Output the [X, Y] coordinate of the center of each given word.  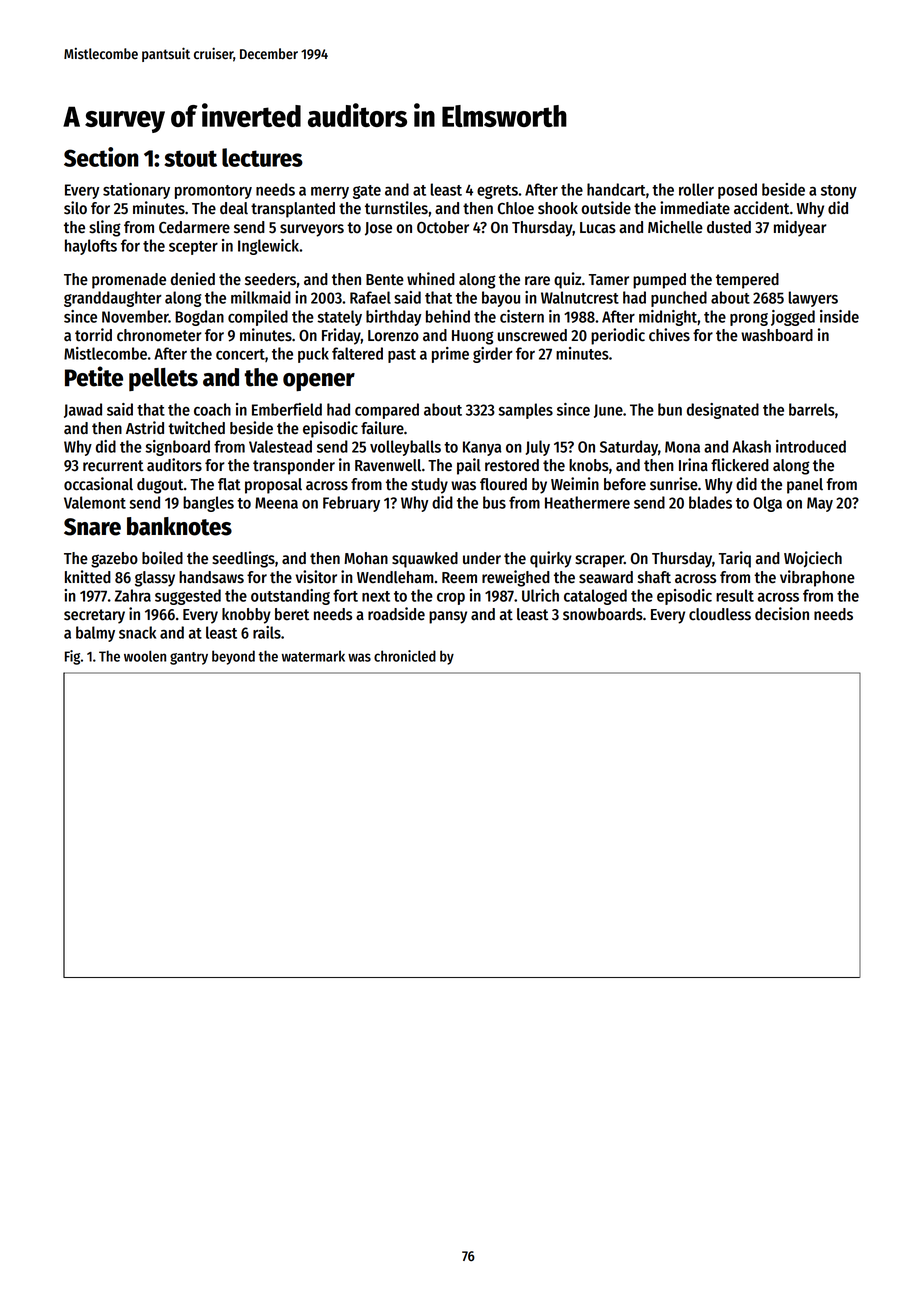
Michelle [675, 227]
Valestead [280, 446]
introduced [811, 446]
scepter [193, 248]
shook [558, 208]
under [482, 558]
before [625, 484]
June [608, 411]
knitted [88, 577]
